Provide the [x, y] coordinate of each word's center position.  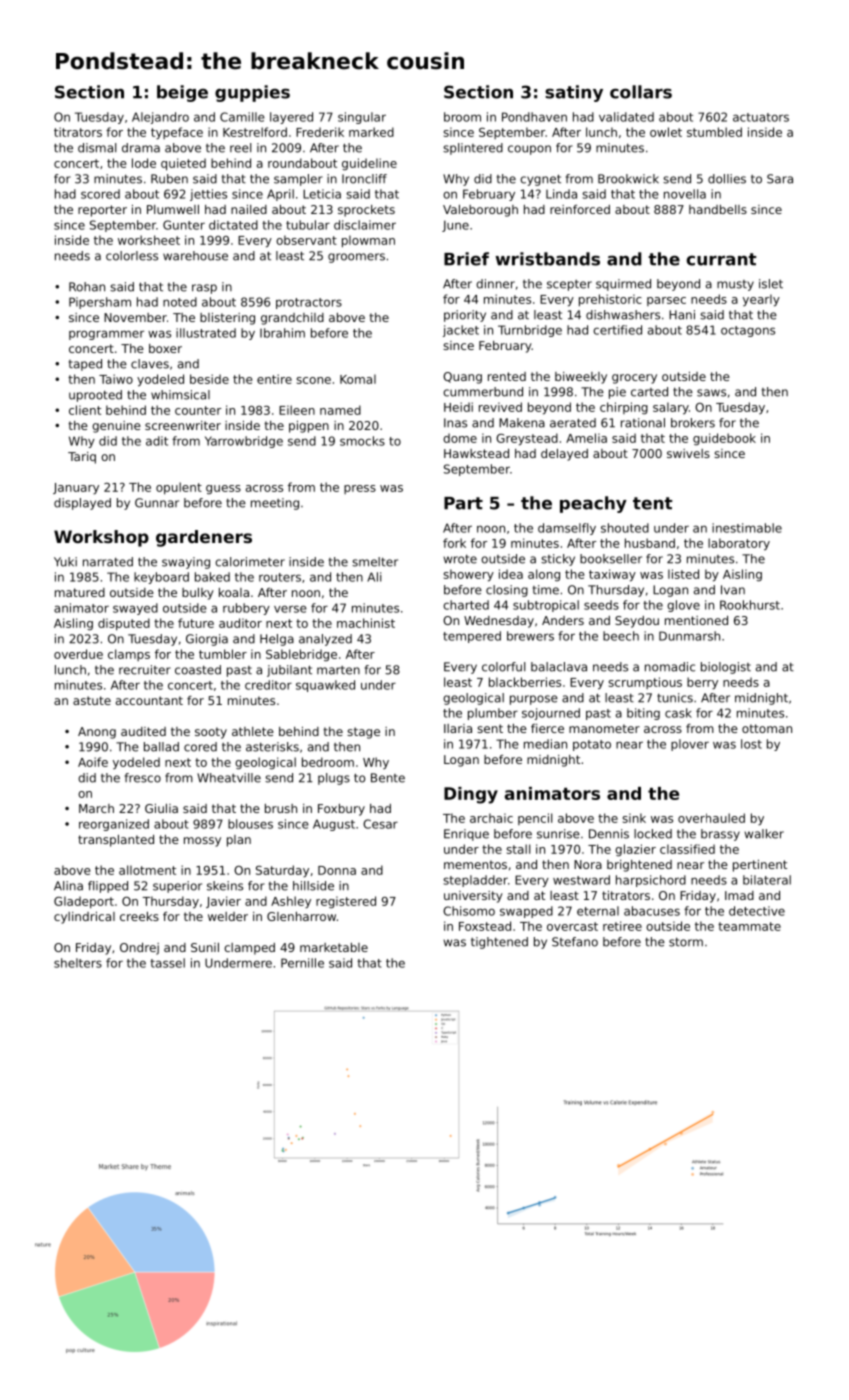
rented [507, 376]
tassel [167, 963]
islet [771, 284]
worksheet [149, 240]
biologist [726, 668]
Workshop [101, 538]
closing [507, 591]
